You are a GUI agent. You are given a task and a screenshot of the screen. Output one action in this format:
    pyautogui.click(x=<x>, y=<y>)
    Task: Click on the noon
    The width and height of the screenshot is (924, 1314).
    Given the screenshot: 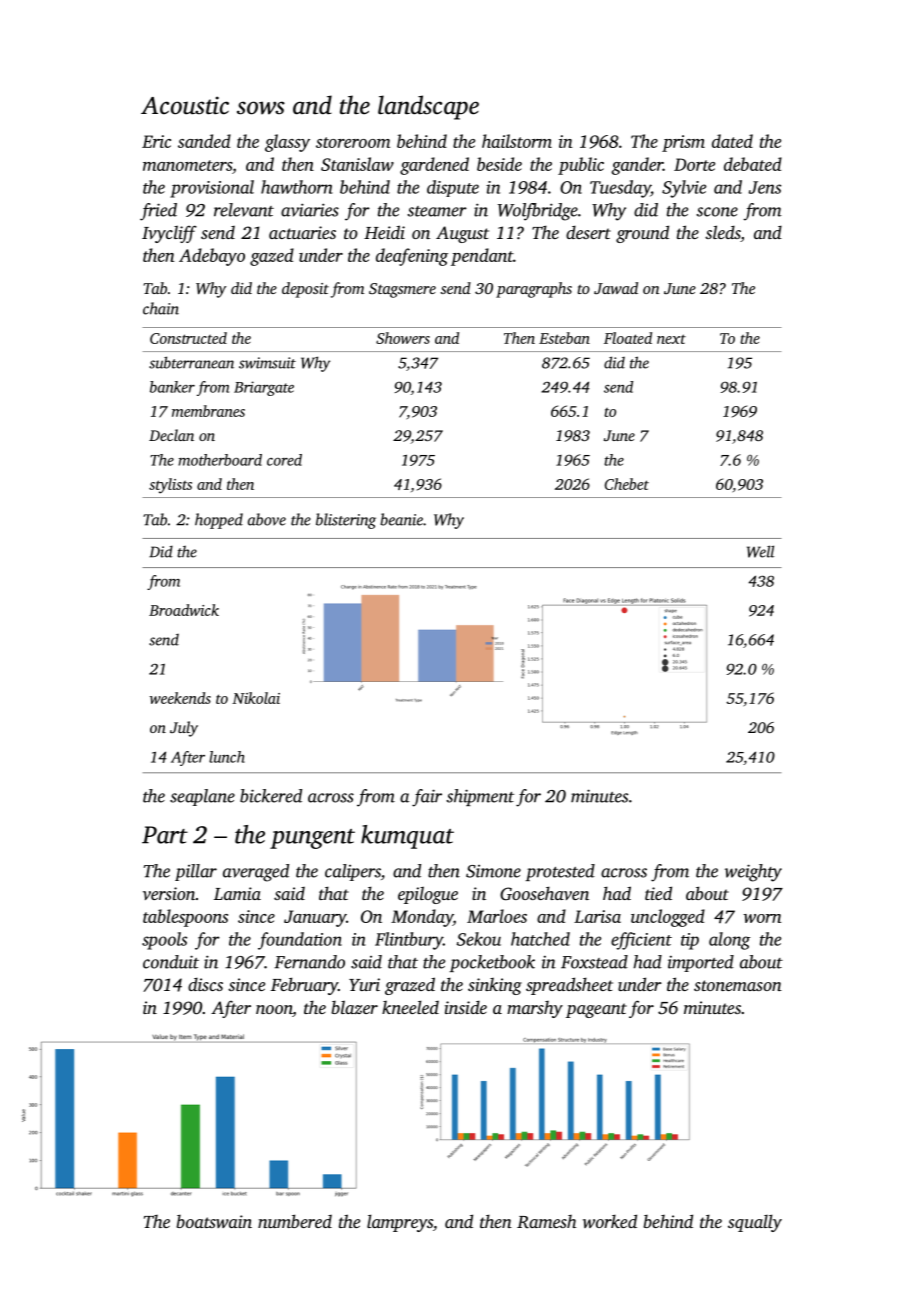 What is the action you would take?
    pyautogui.click(x=274, y=1011)
